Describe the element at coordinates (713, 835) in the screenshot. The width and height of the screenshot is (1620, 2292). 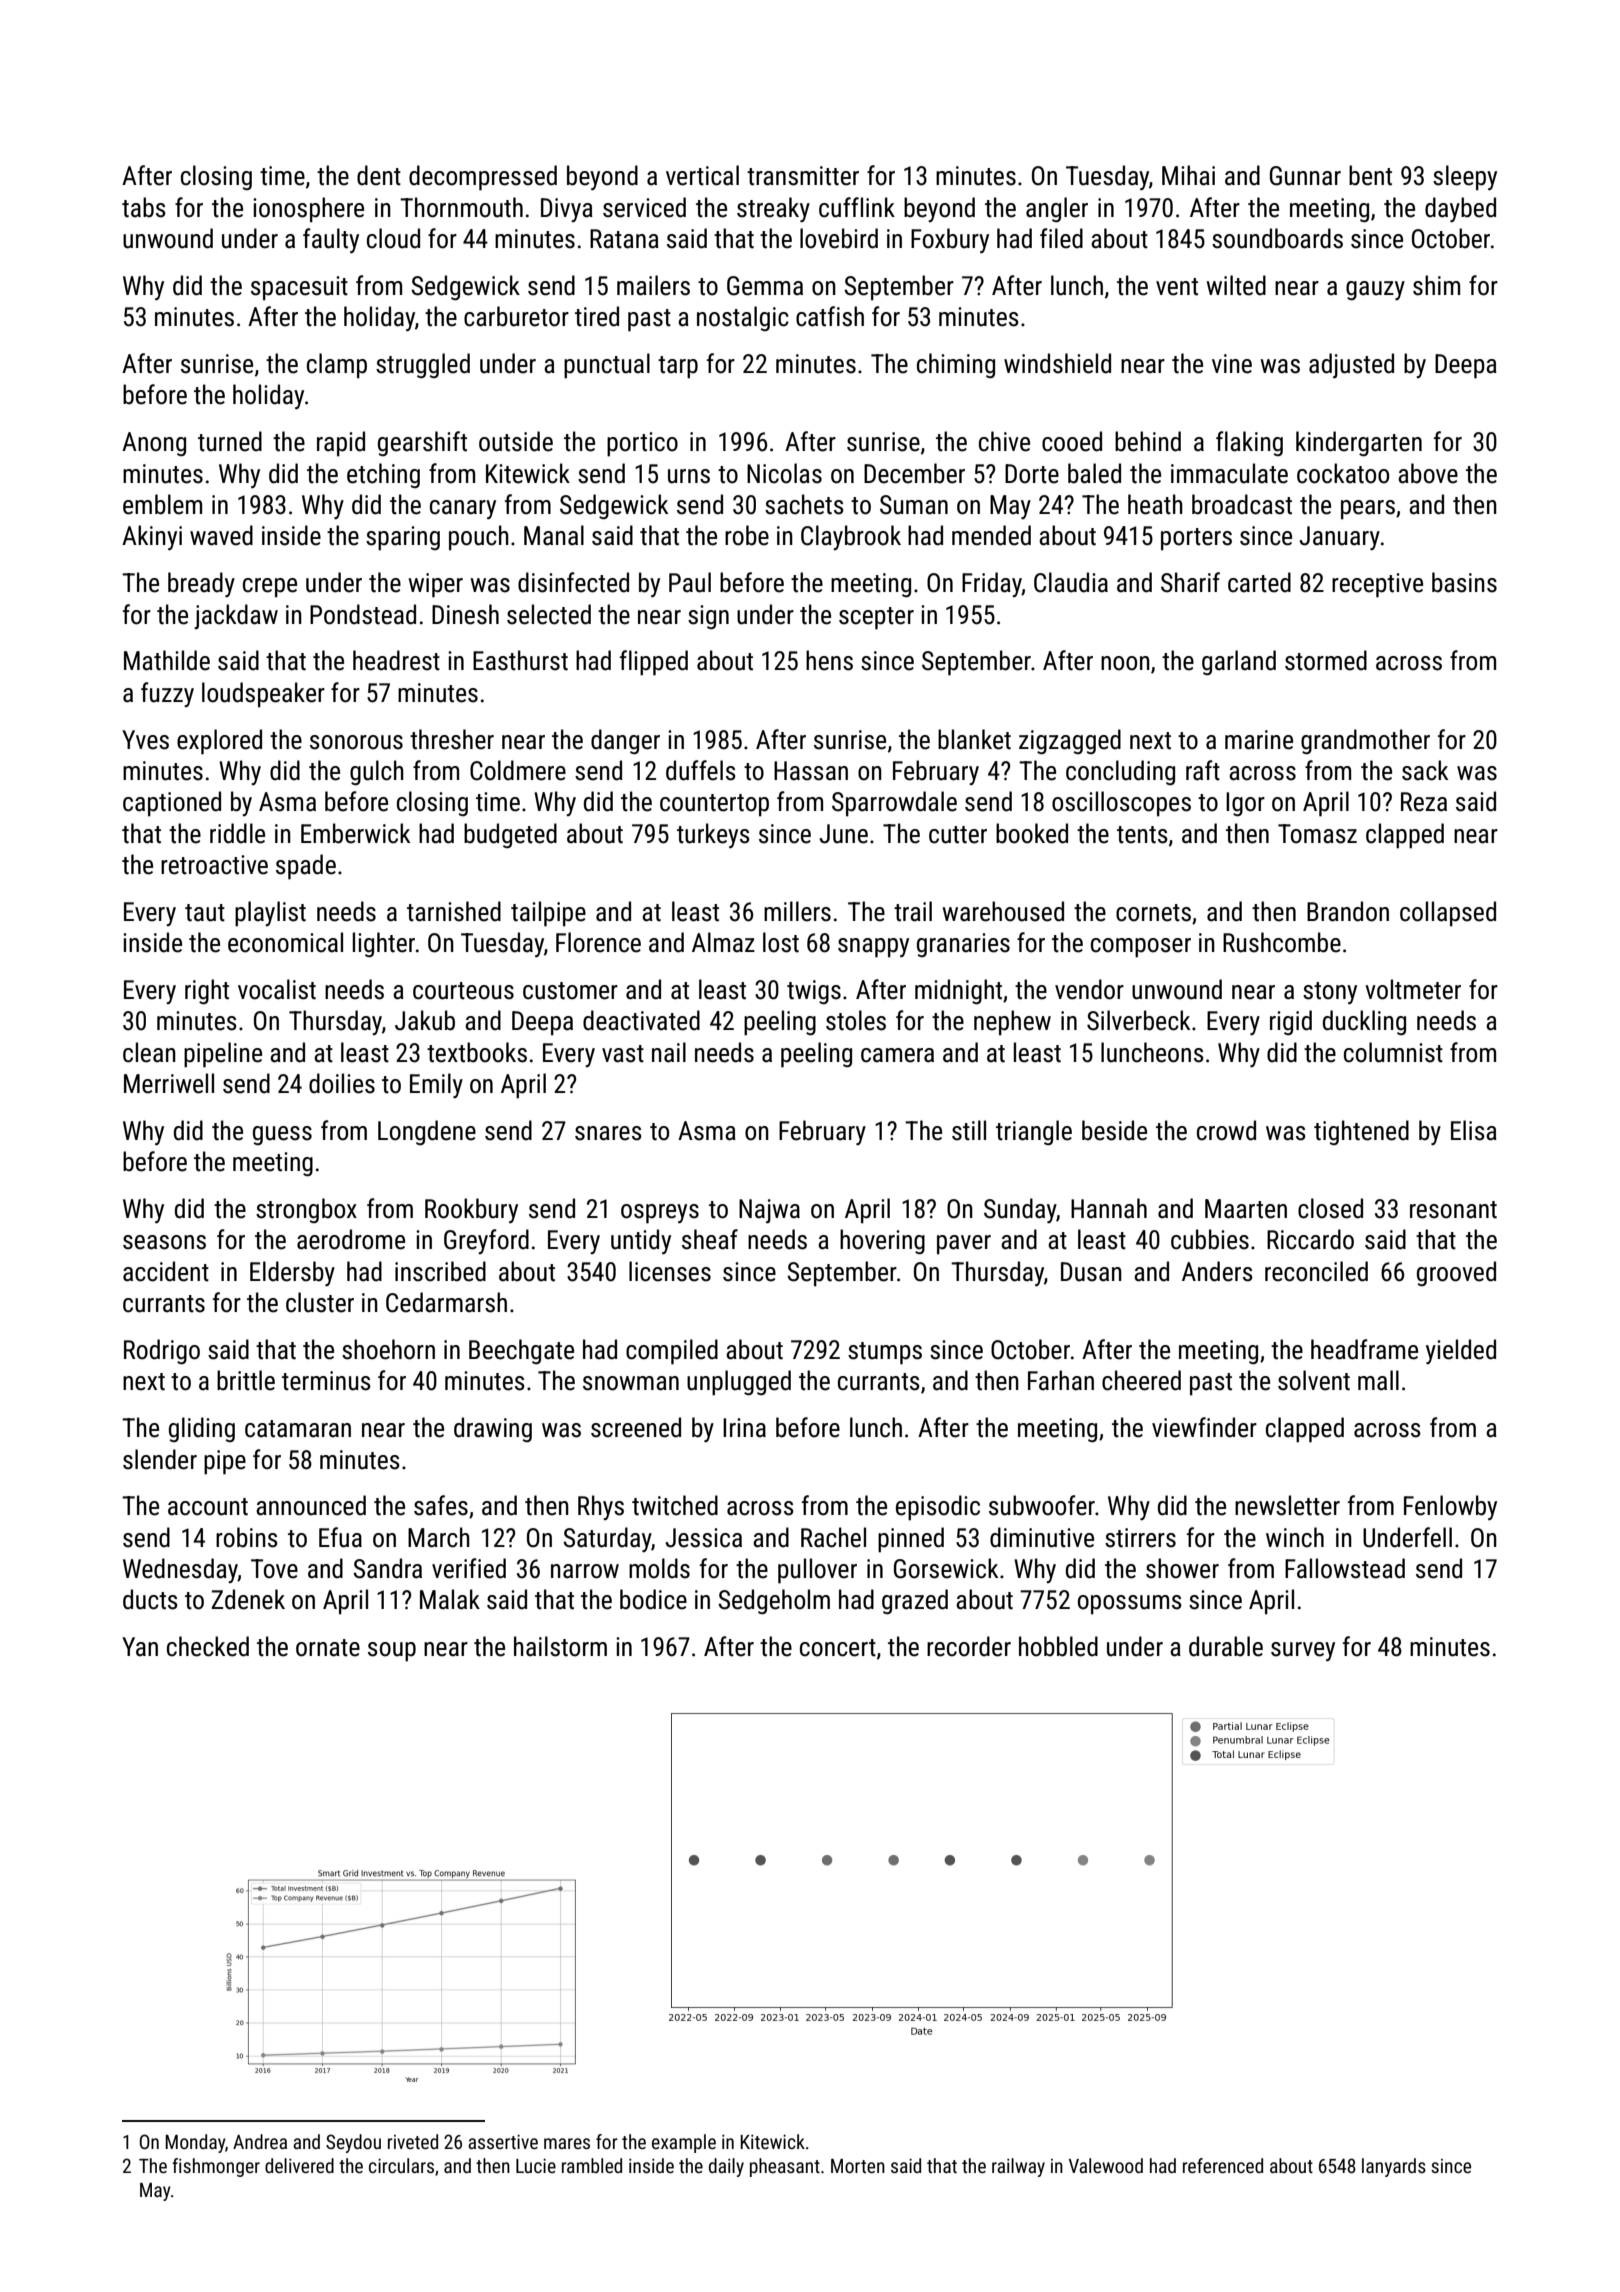
I see `turkeys` at that location.
